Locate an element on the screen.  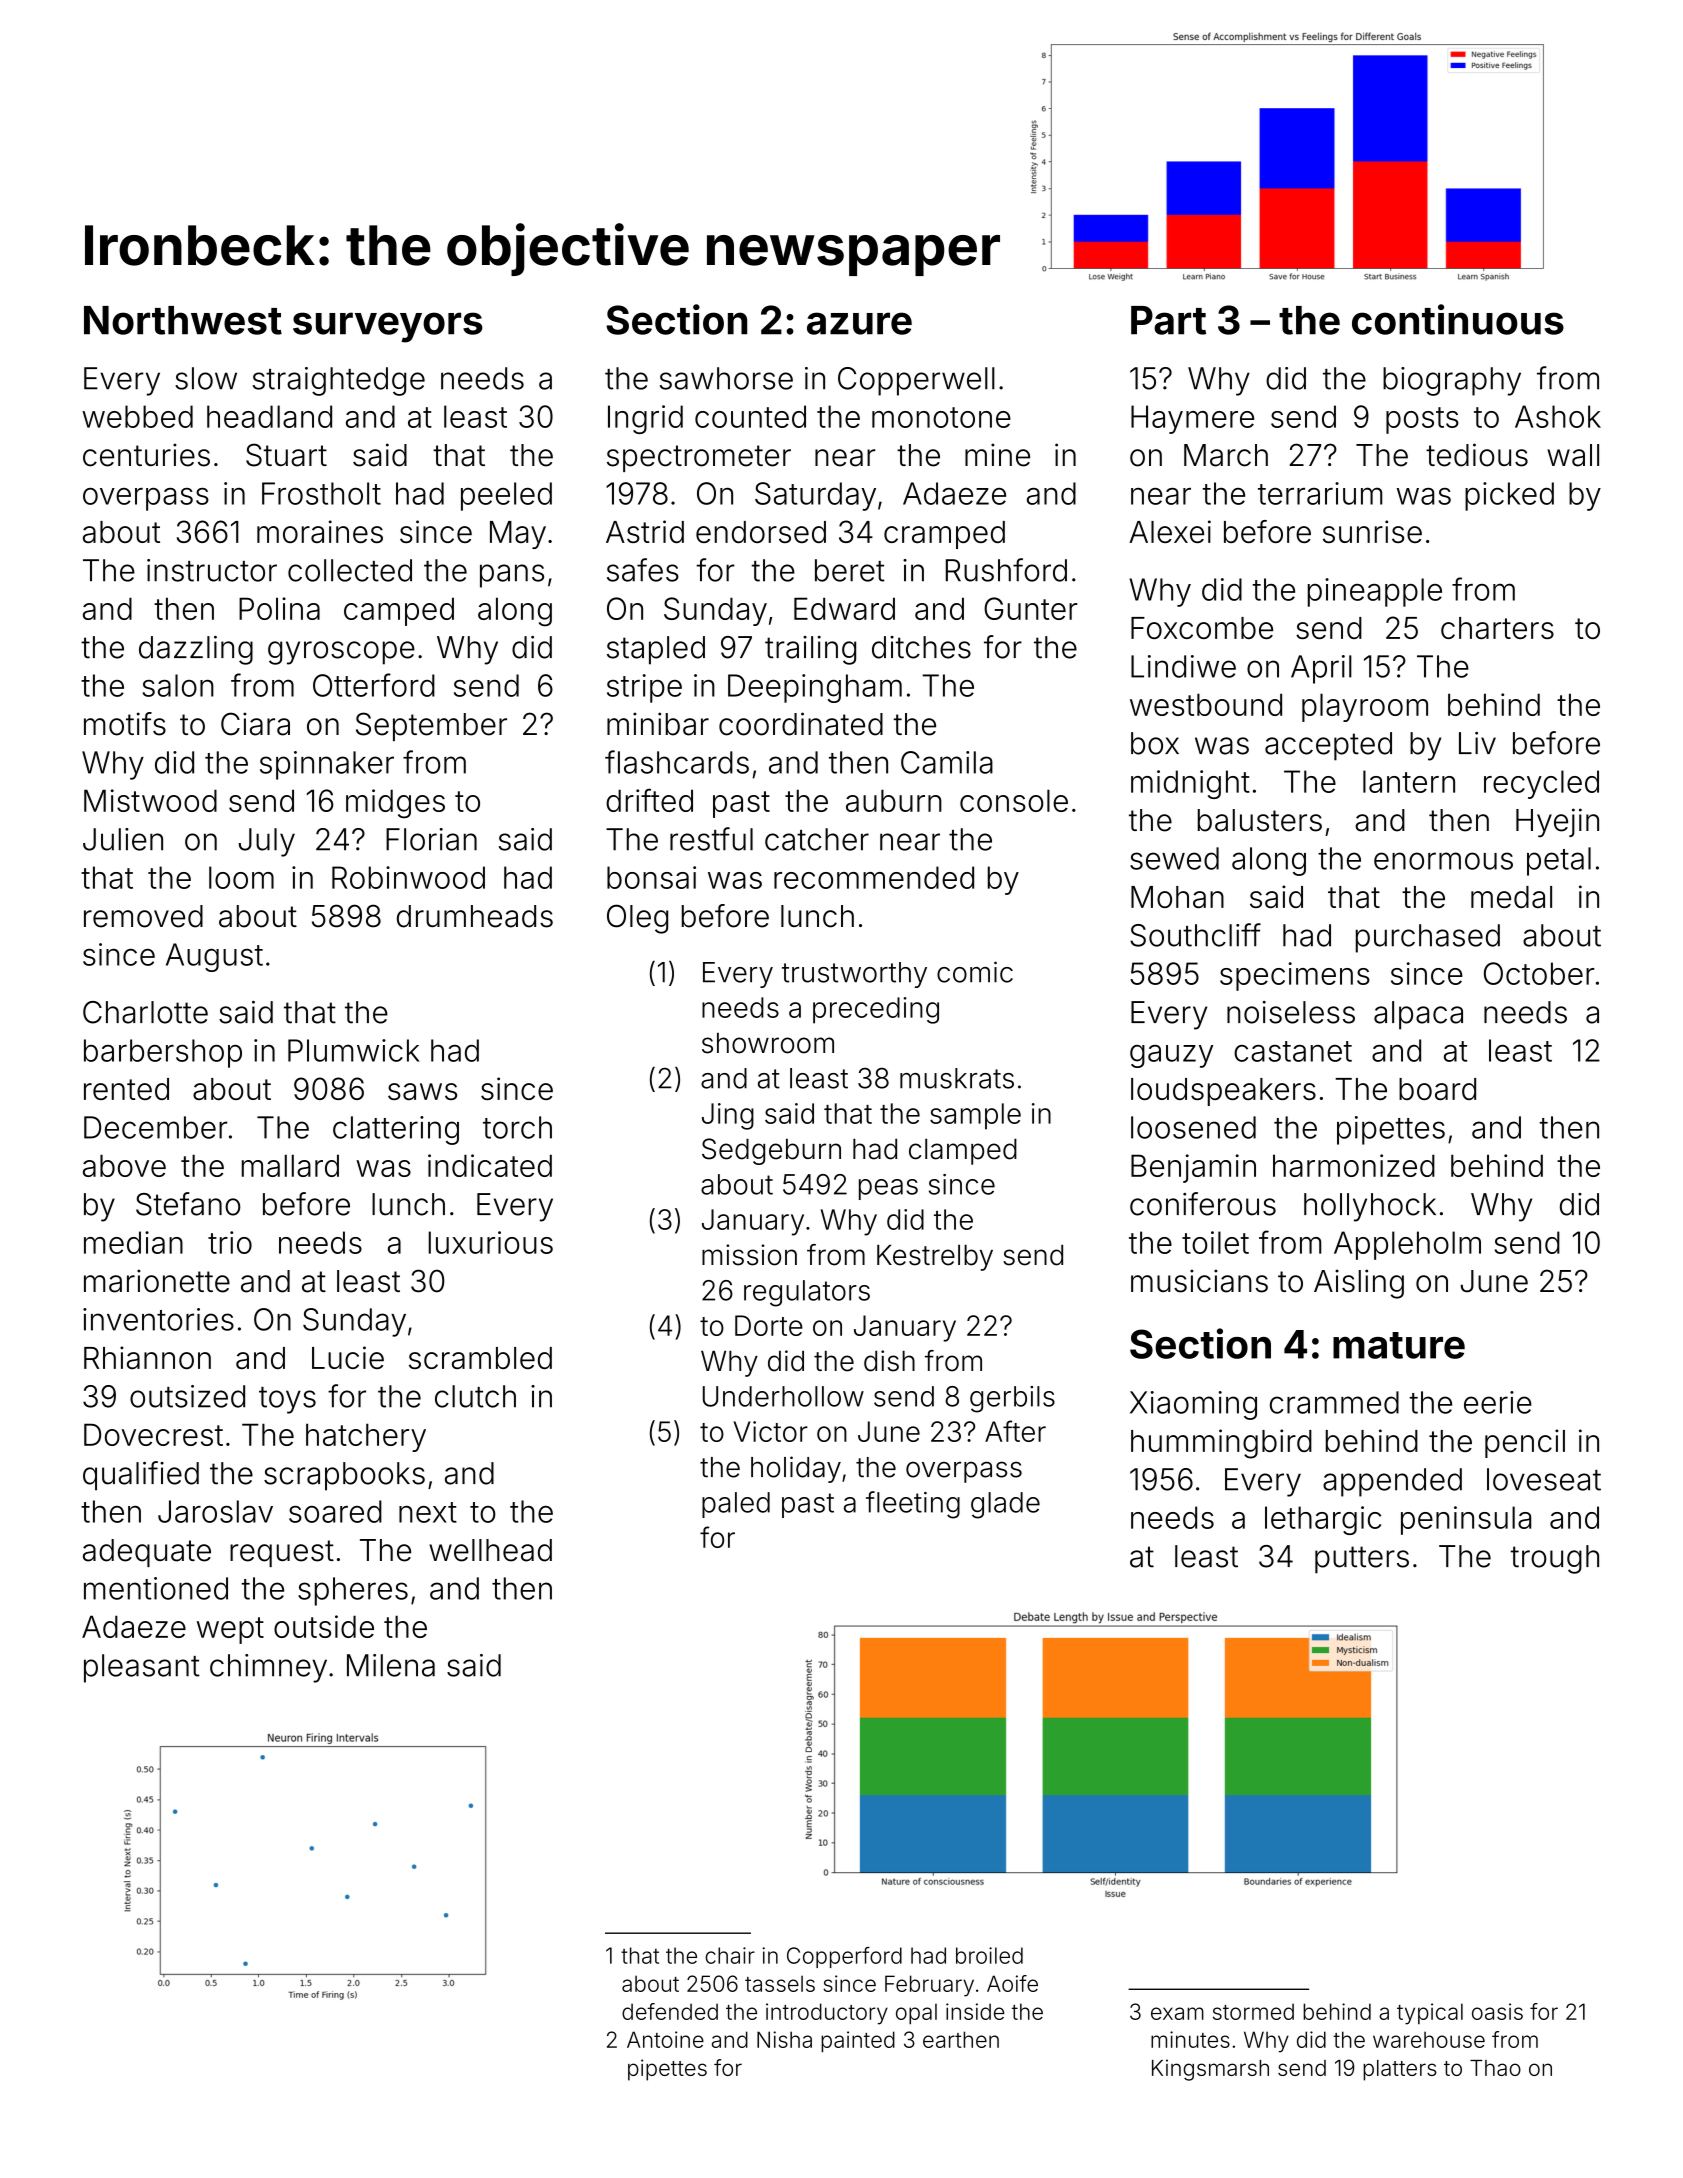
chair is located at coordinates (730, 1955).
